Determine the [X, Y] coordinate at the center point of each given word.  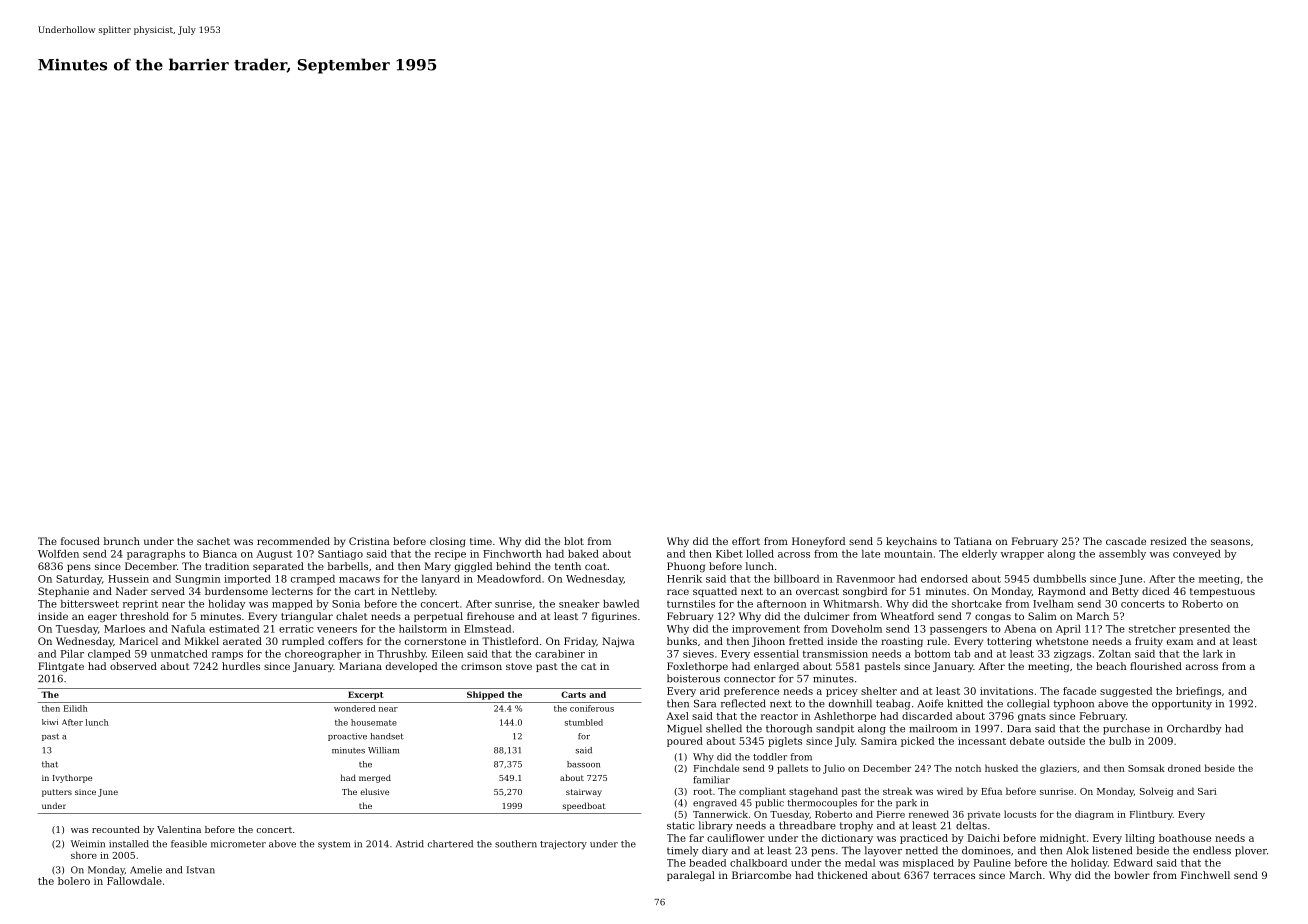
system [334, 845]
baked [583, 554]
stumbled [584, 722]
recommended [293, 541]
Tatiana [973, 541]
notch [968, 768]
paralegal [691, 876]
